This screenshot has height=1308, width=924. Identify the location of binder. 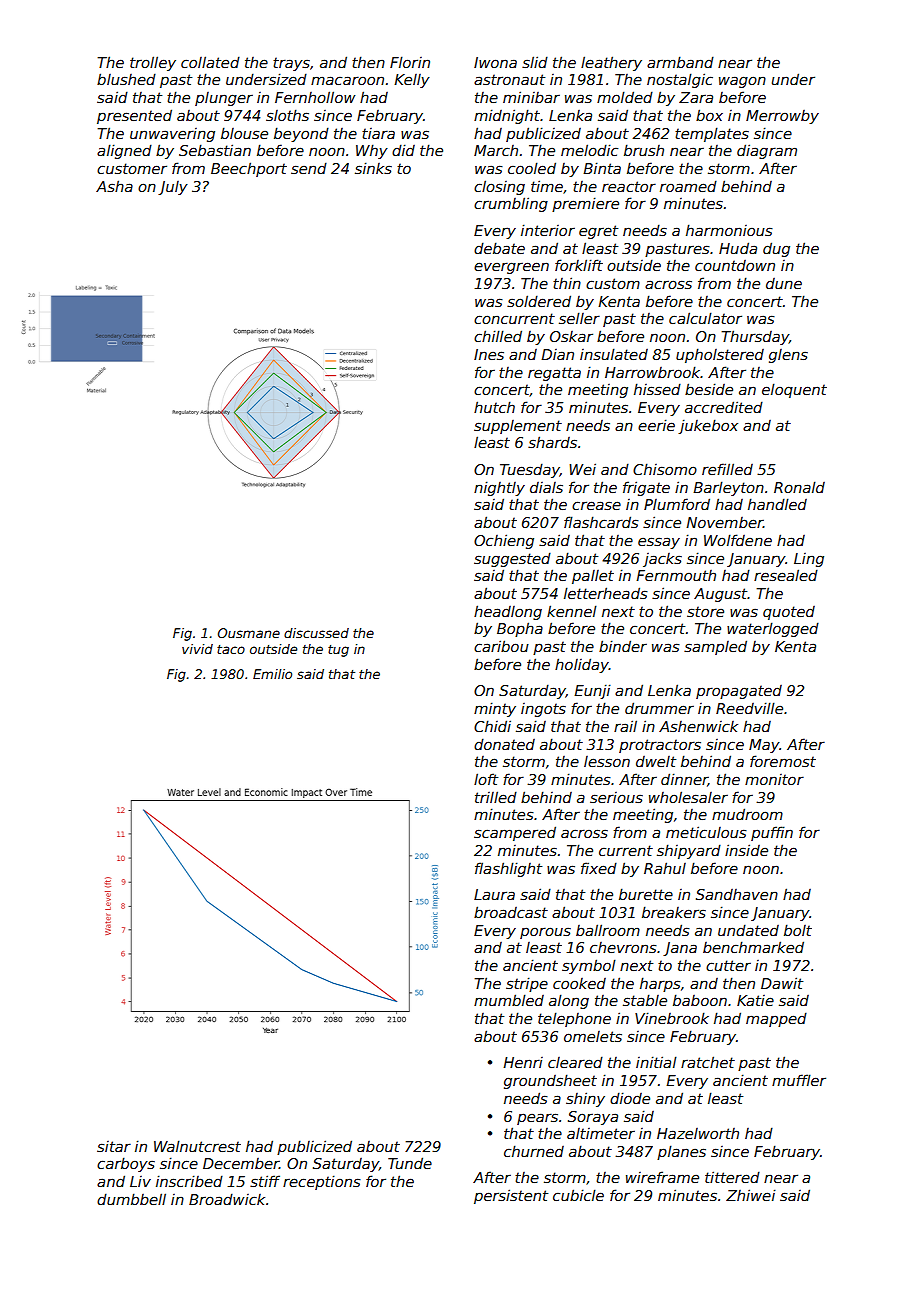
(623, 646).
